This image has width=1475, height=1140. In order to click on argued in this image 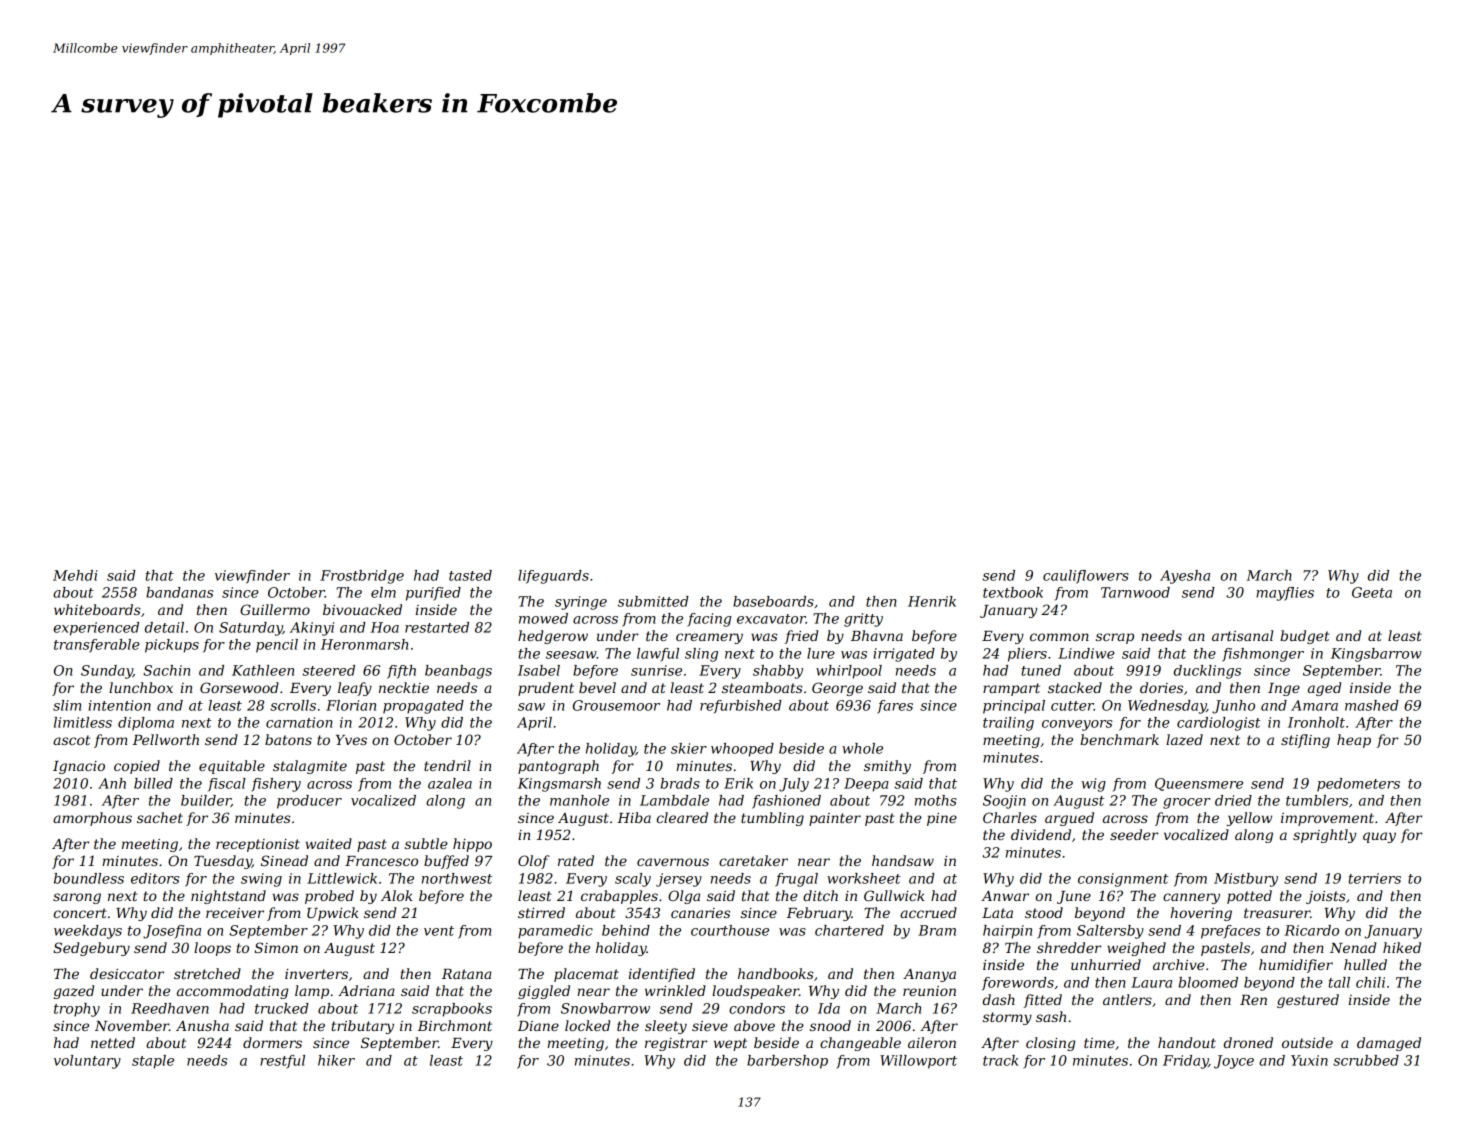, I will do `click(1069, 819)`.
